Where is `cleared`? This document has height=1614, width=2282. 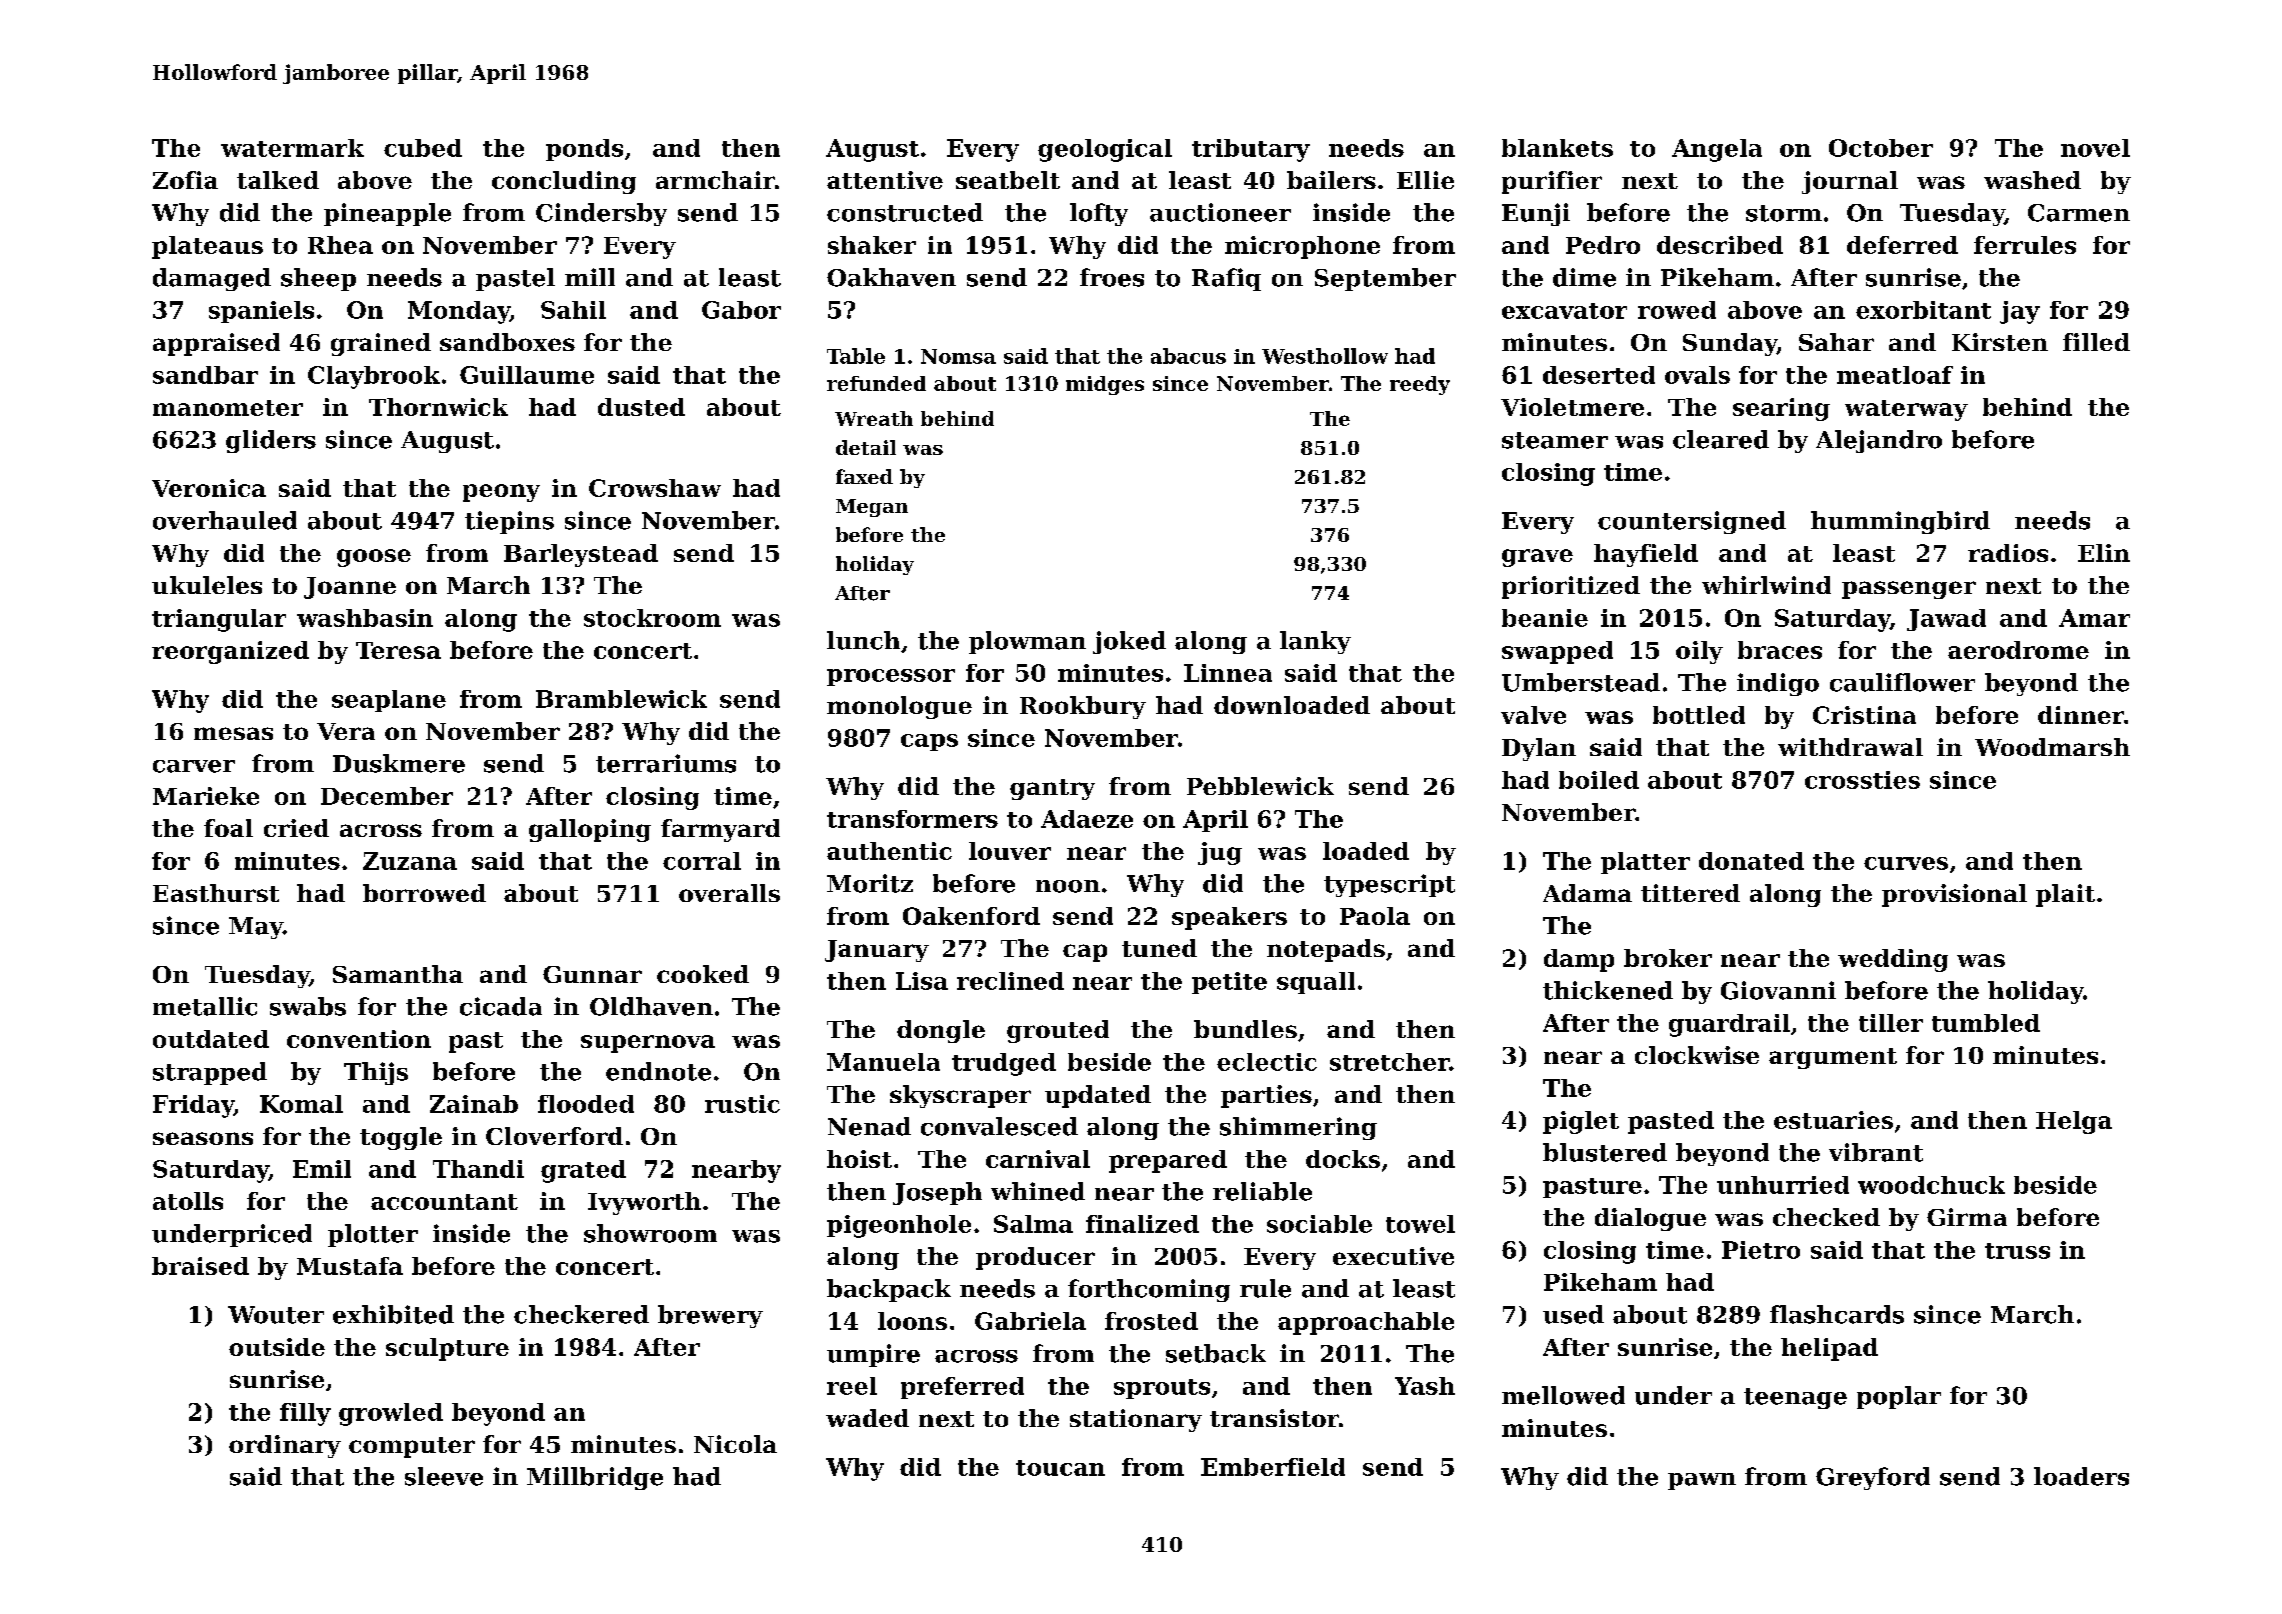
cleared is located at coordinates (1721, 439).
